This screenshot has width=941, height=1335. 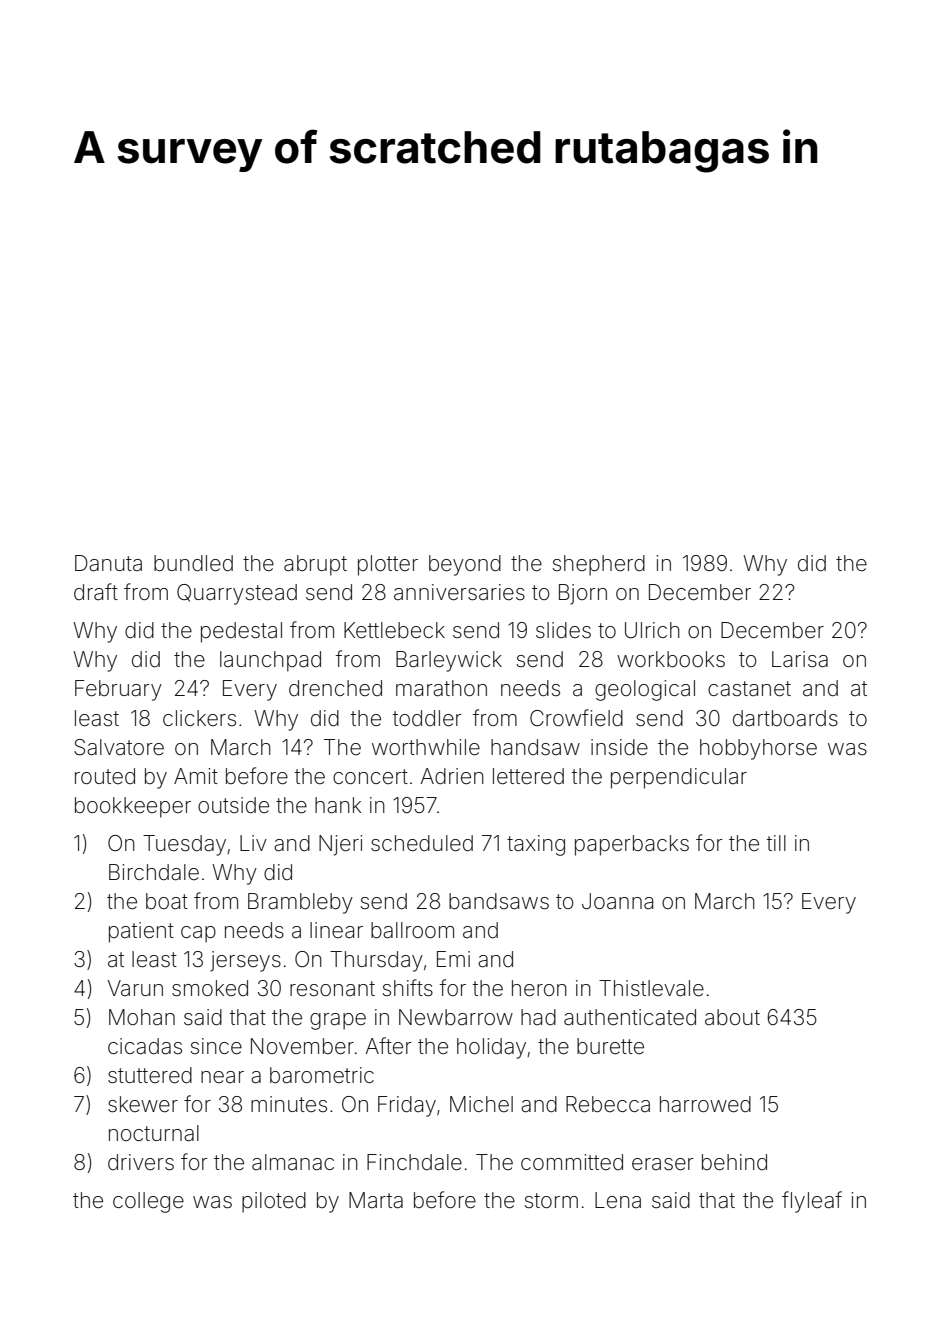 What do you see at coordinates (412, 930) in the screenshot?
I see `ballroom` at bounding box center [412, 930].
